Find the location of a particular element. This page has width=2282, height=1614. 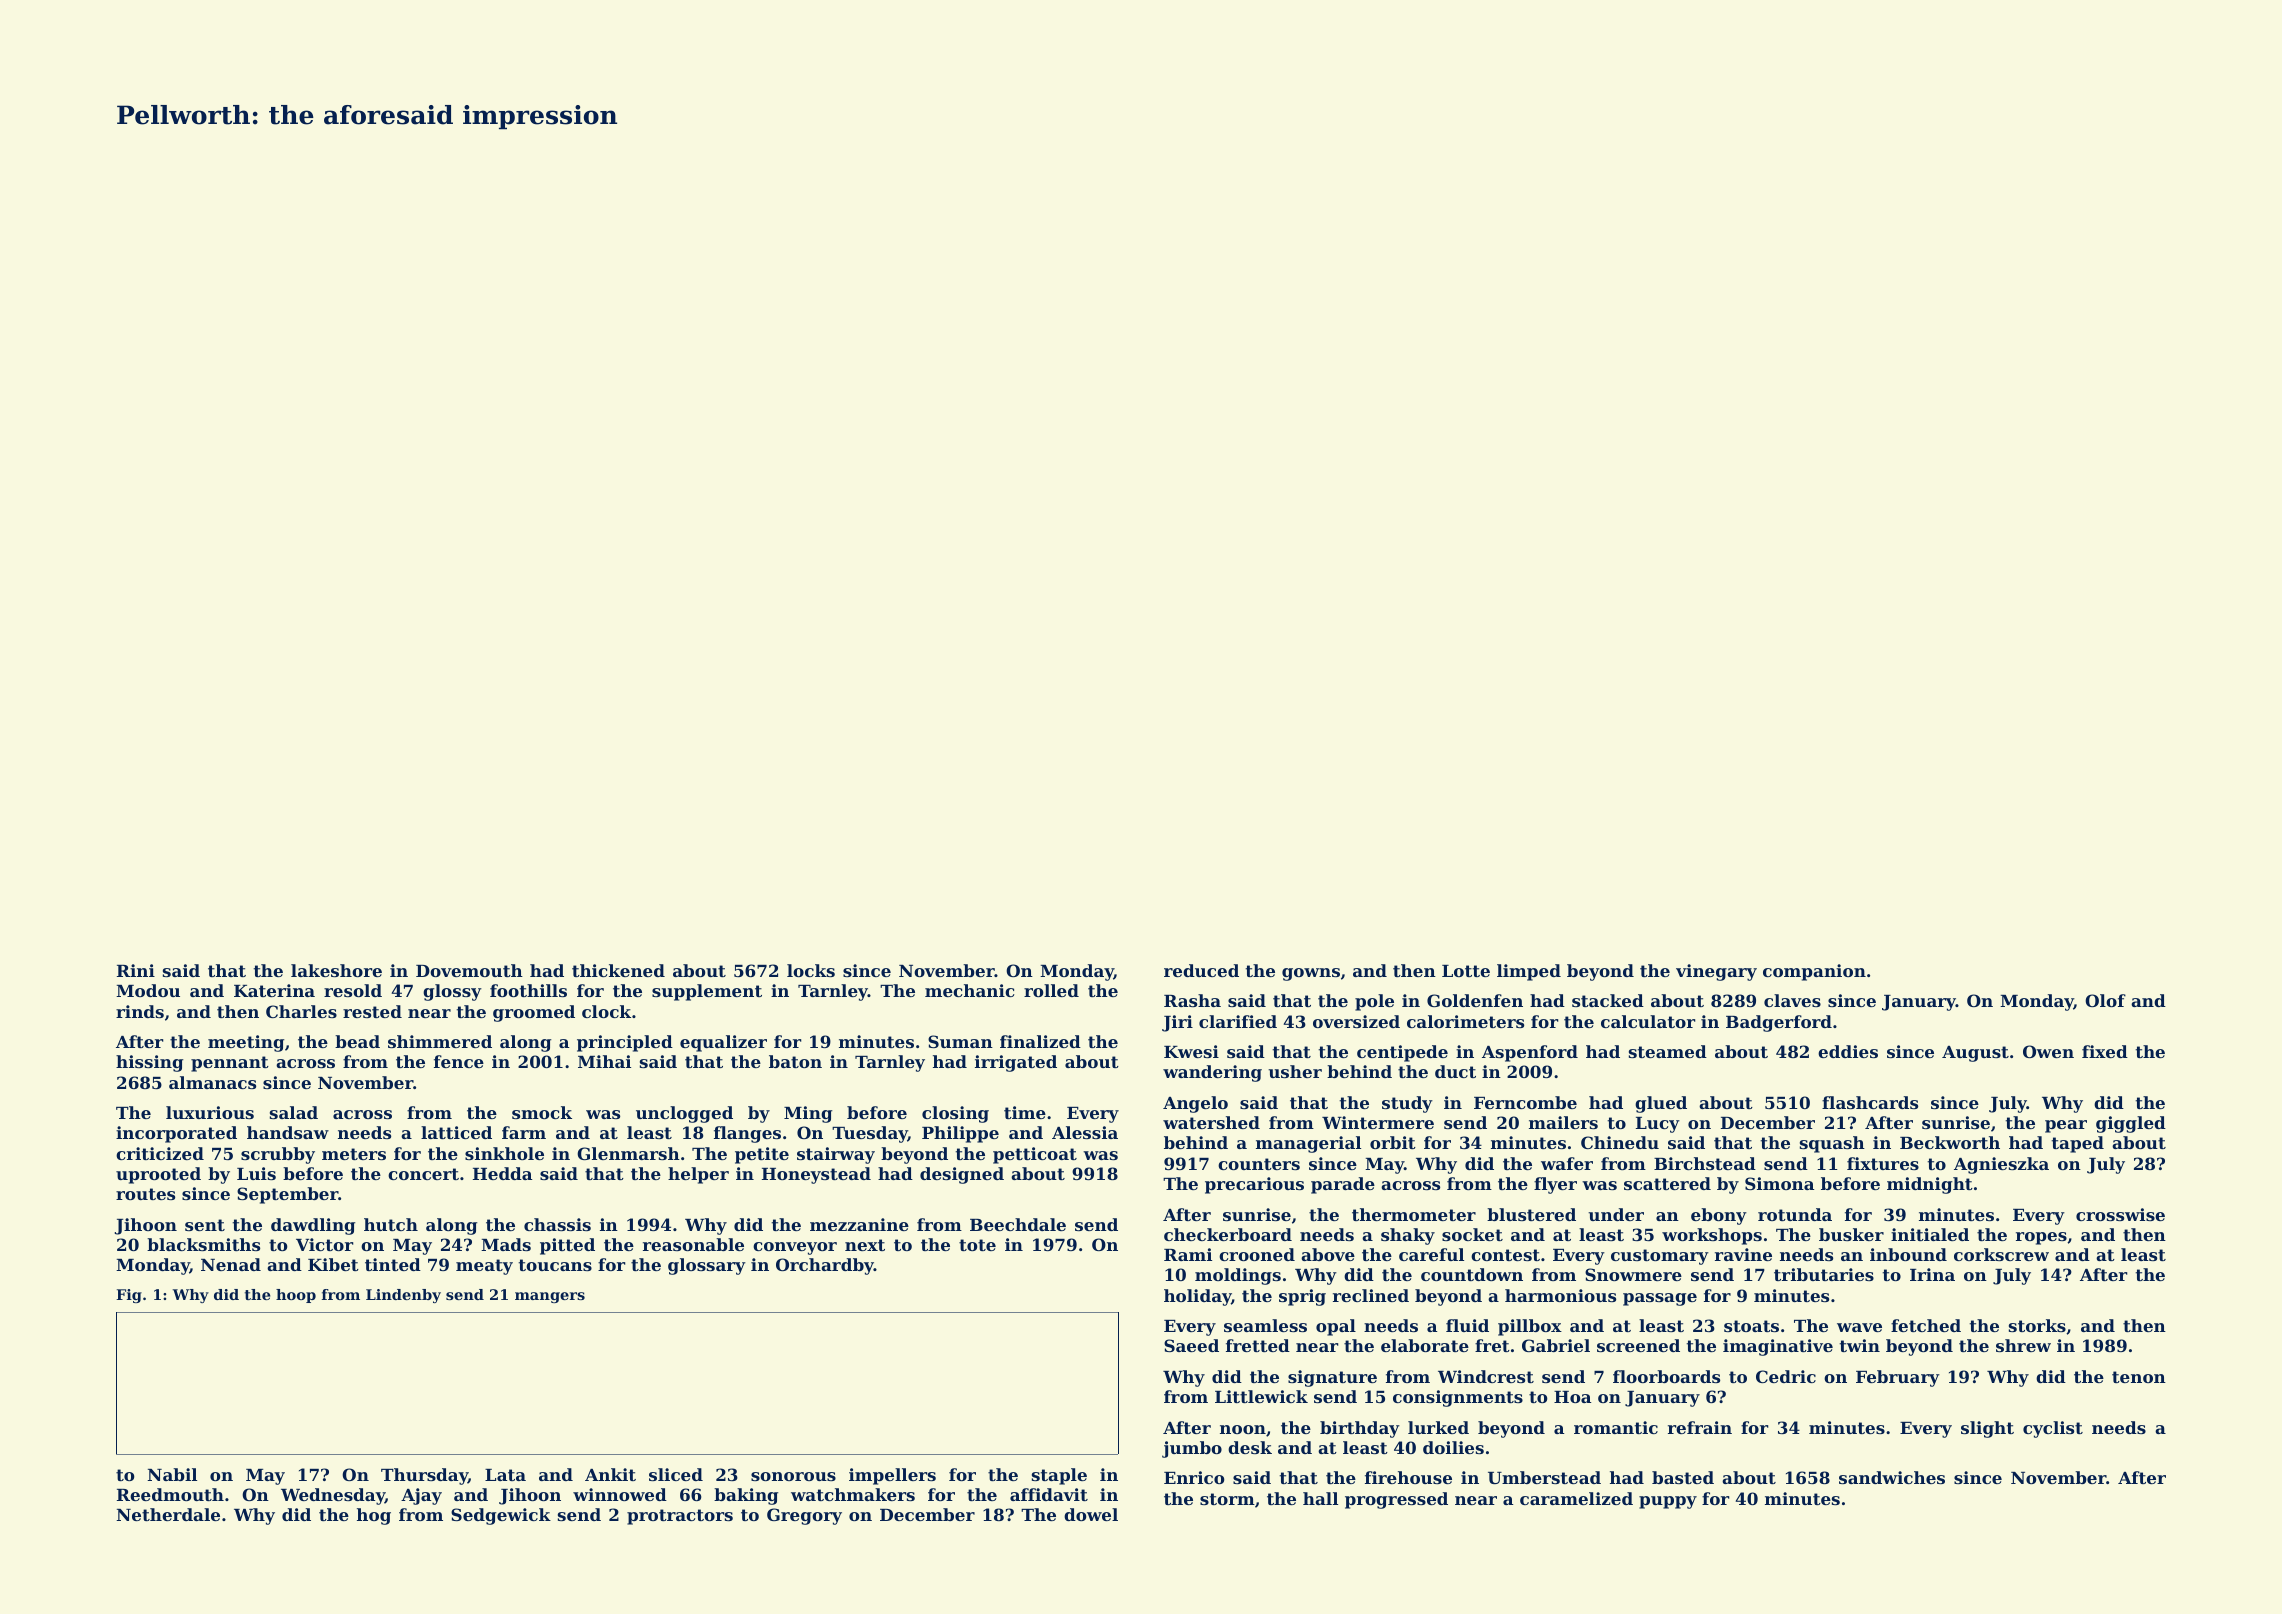

claves is located at coordinates (1792, 1000).
